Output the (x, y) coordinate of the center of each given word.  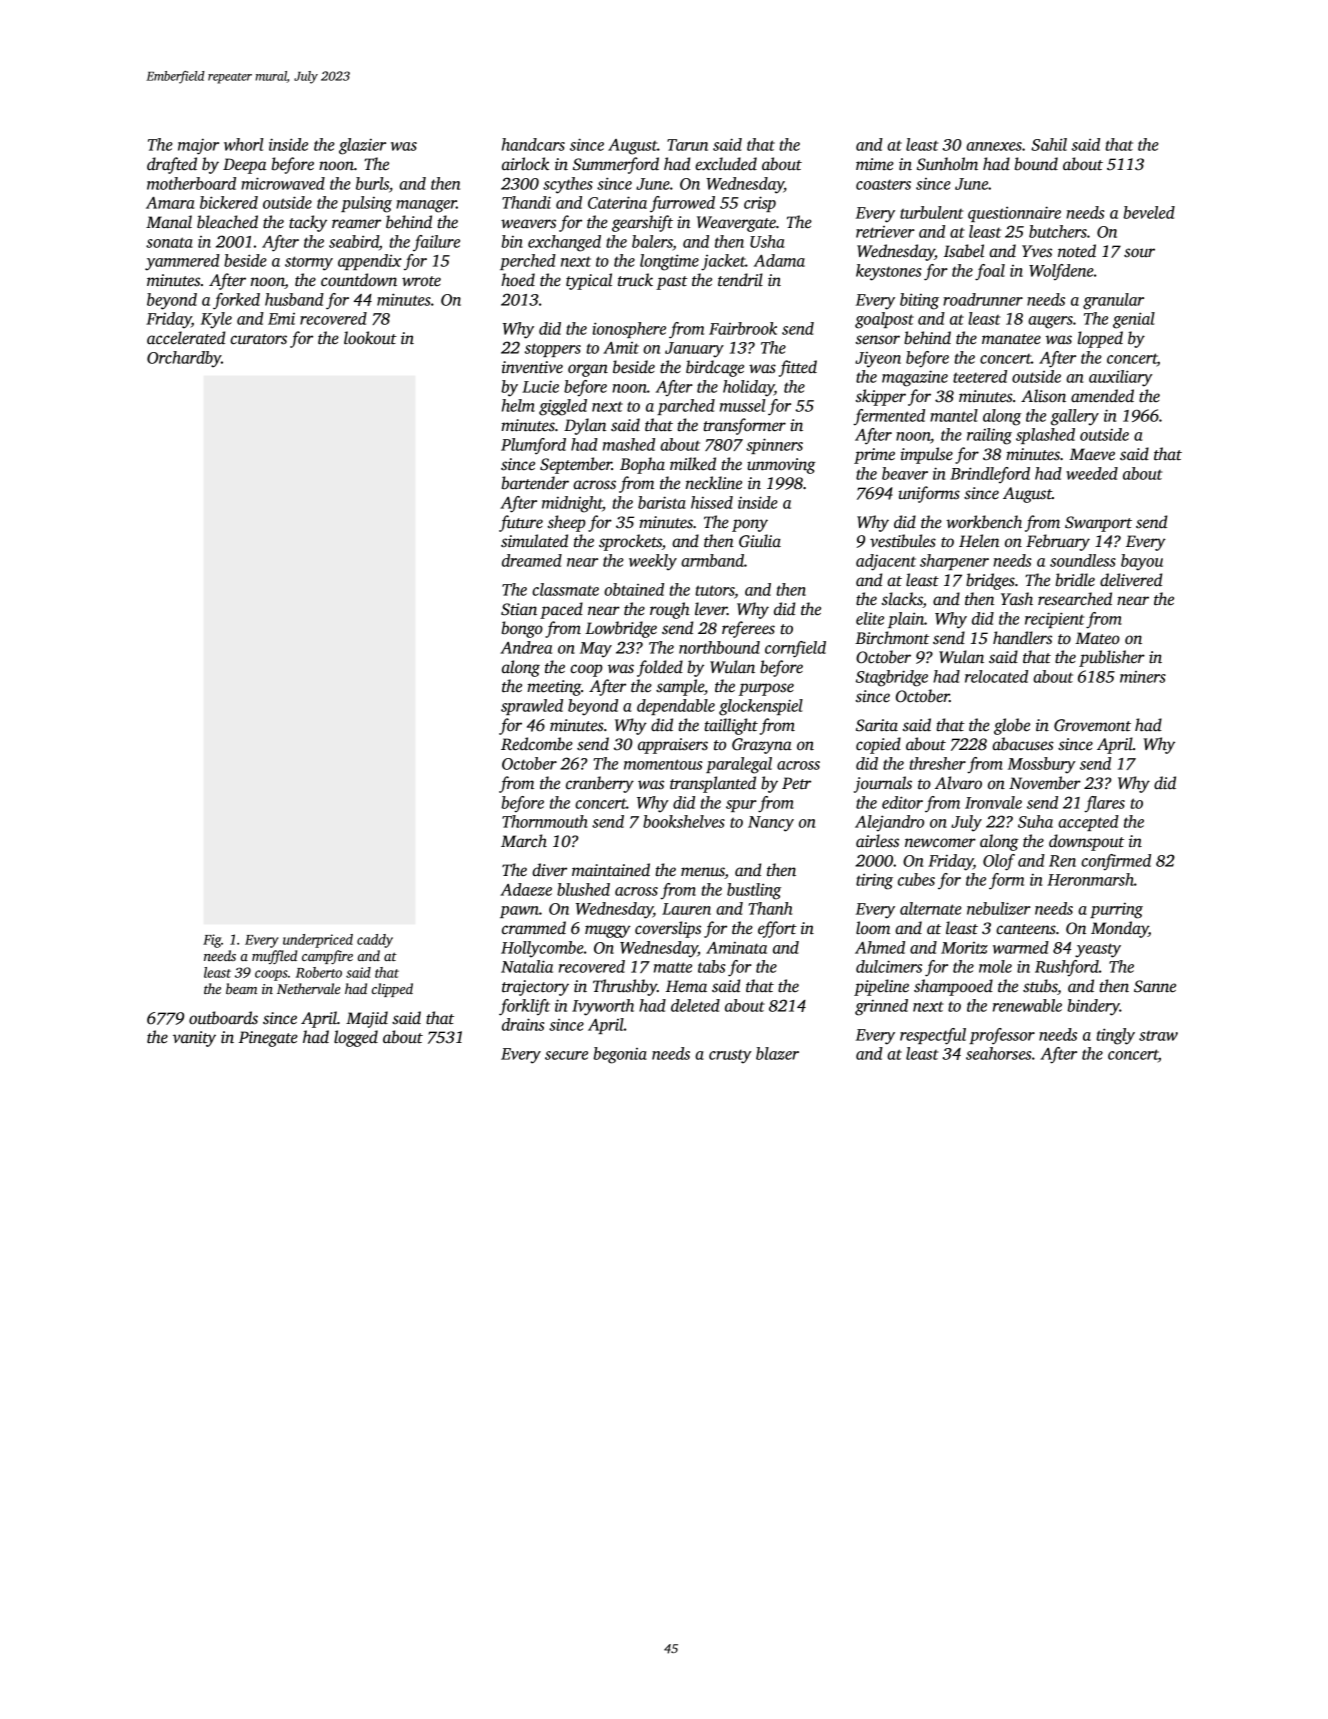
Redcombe (537, 744)
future (521, 523)
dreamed (532, 560)
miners (1143, 677)
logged (356, 1038)
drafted (172, 165)
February (1058, 542)
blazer (777, 1053)
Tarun (687, 145)
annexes (994, 146)
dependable (676, 707)
